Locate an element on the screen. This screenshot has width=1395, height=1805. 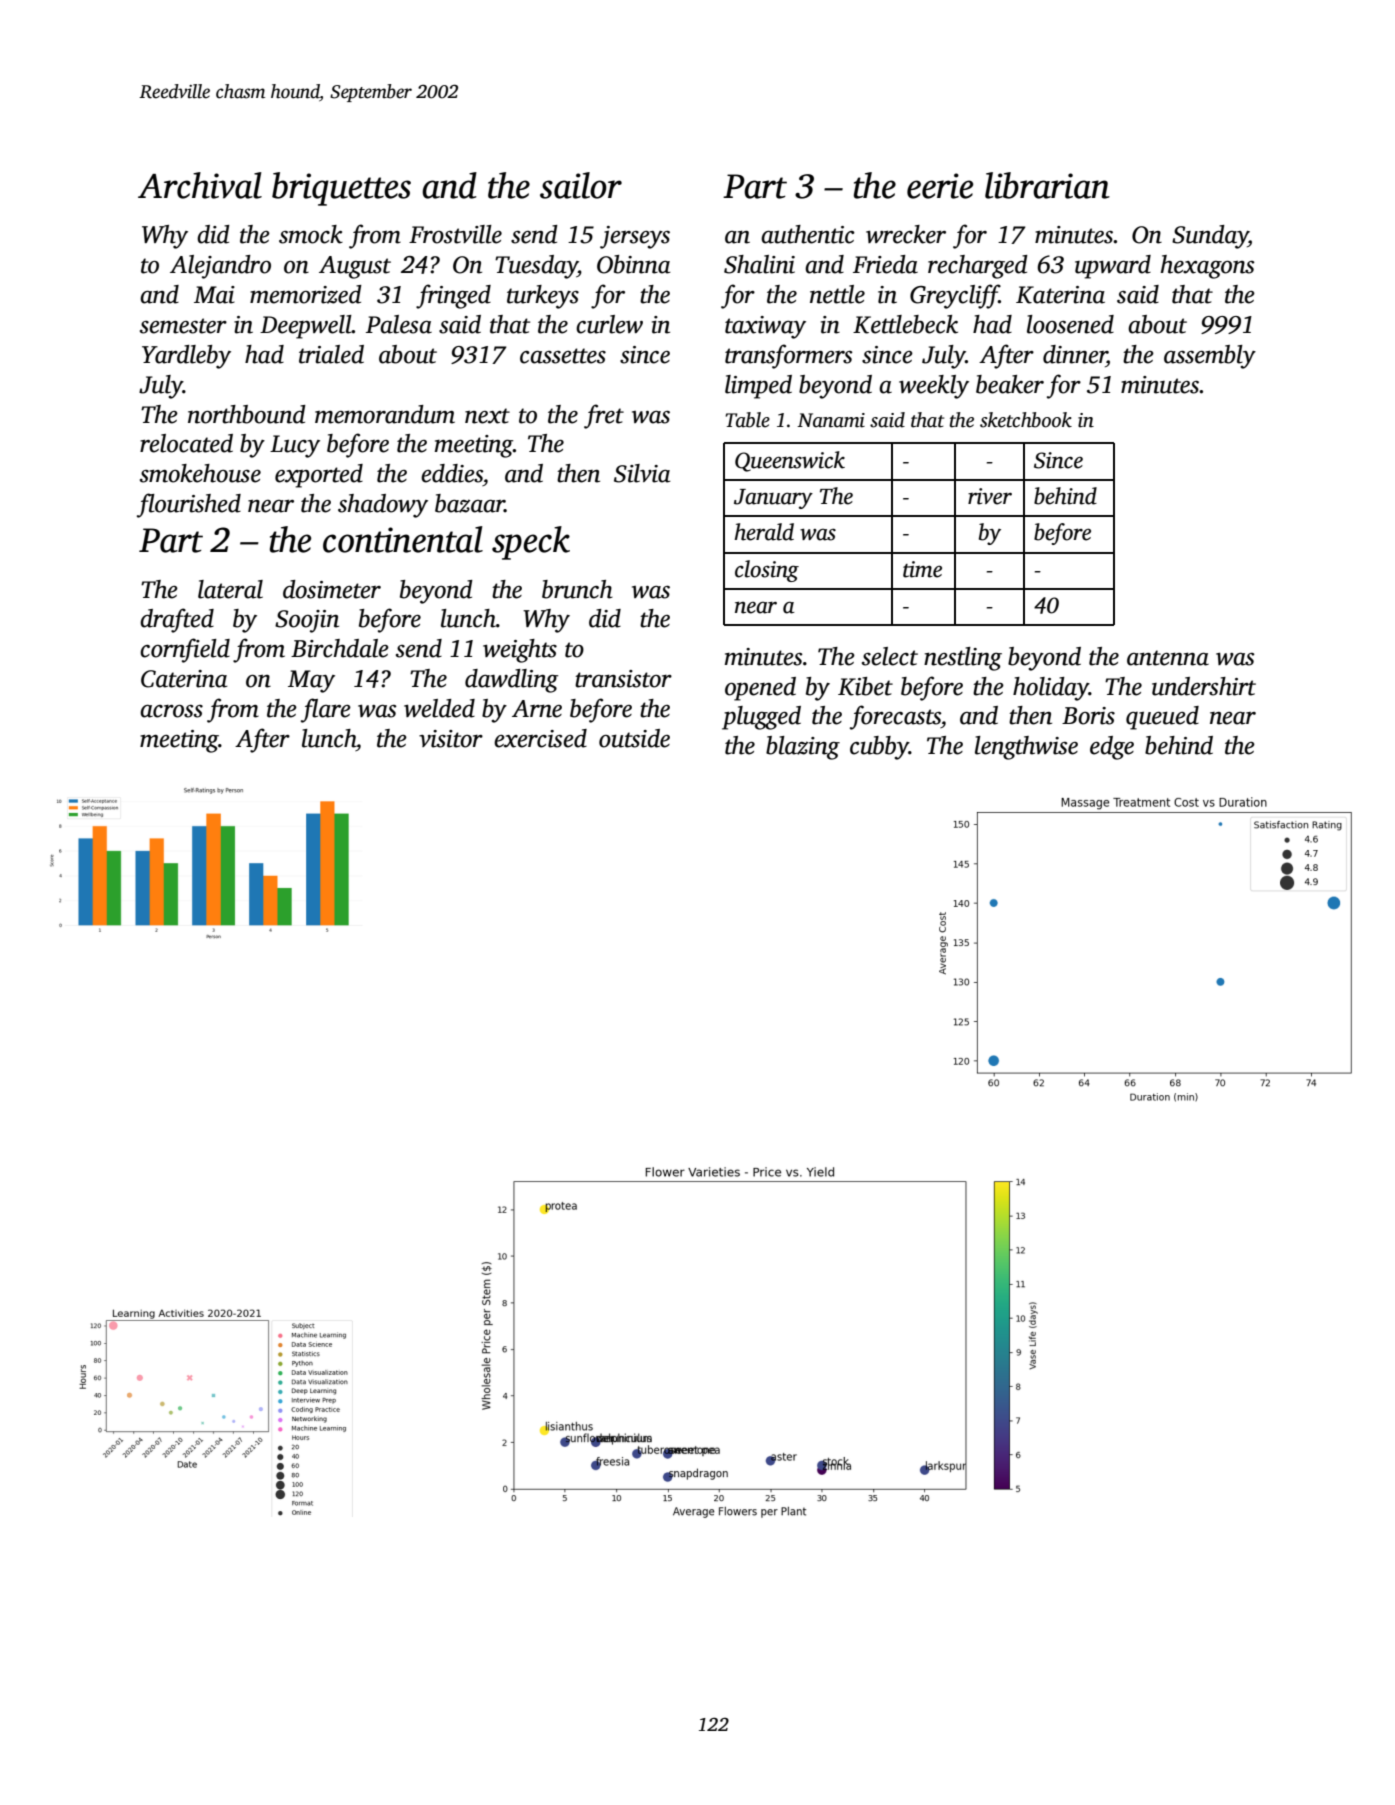
Mai is located at coordinates (214, 295).
